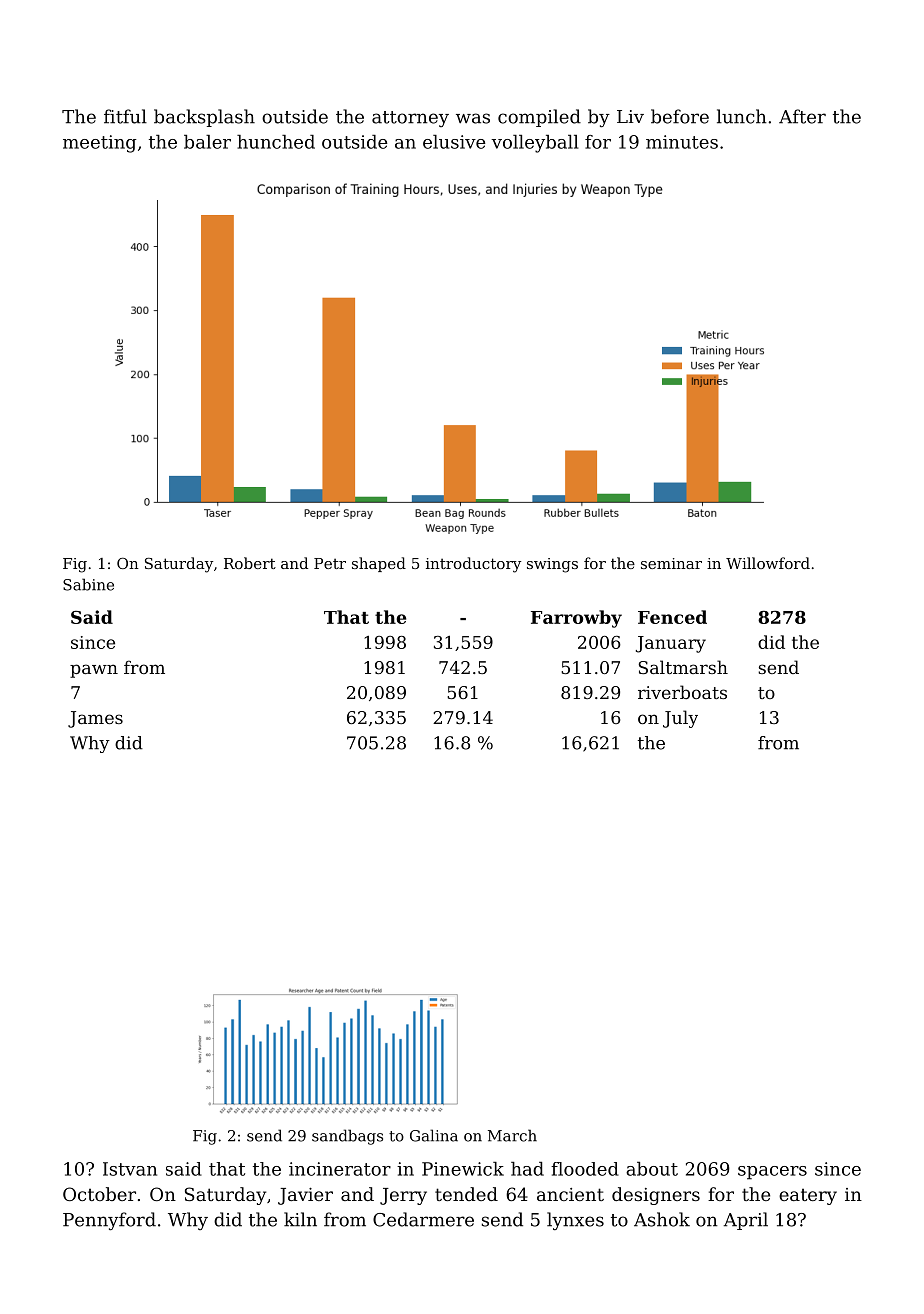  Describe the element at coordinates (250, 563) in the screenshot. I see `Robert` at that location.
